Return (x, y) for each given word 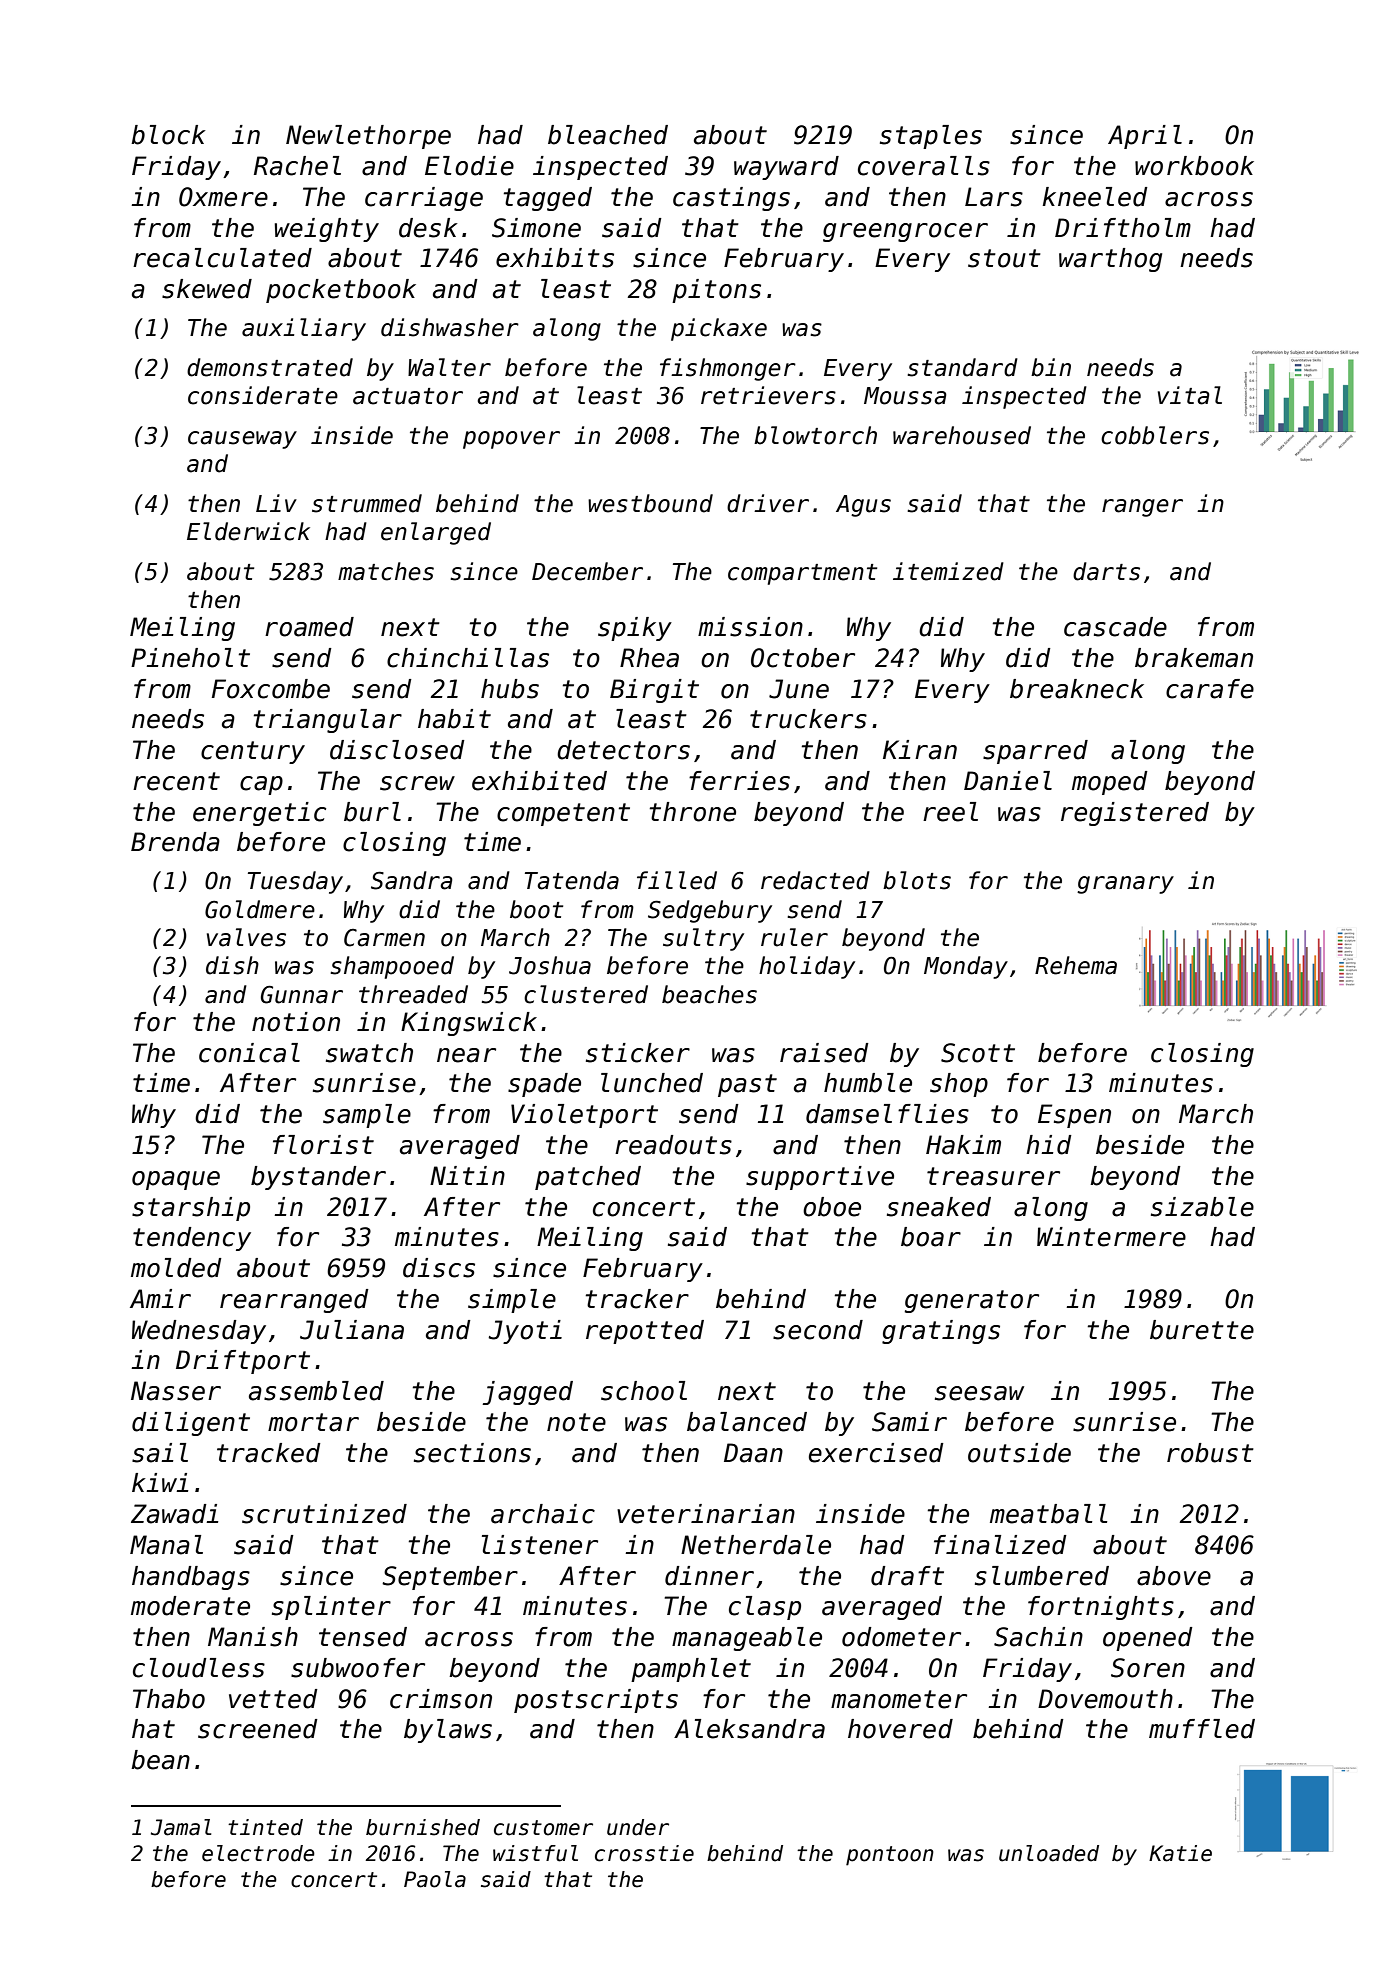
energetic (259, 814)
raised (824, 1053)
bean (160, 1760)
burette (1202, 1330)
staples (931, 137)
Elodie (469, 166)
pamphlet (691, 1670)
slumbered (1042, 1576)
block (168, 135)
